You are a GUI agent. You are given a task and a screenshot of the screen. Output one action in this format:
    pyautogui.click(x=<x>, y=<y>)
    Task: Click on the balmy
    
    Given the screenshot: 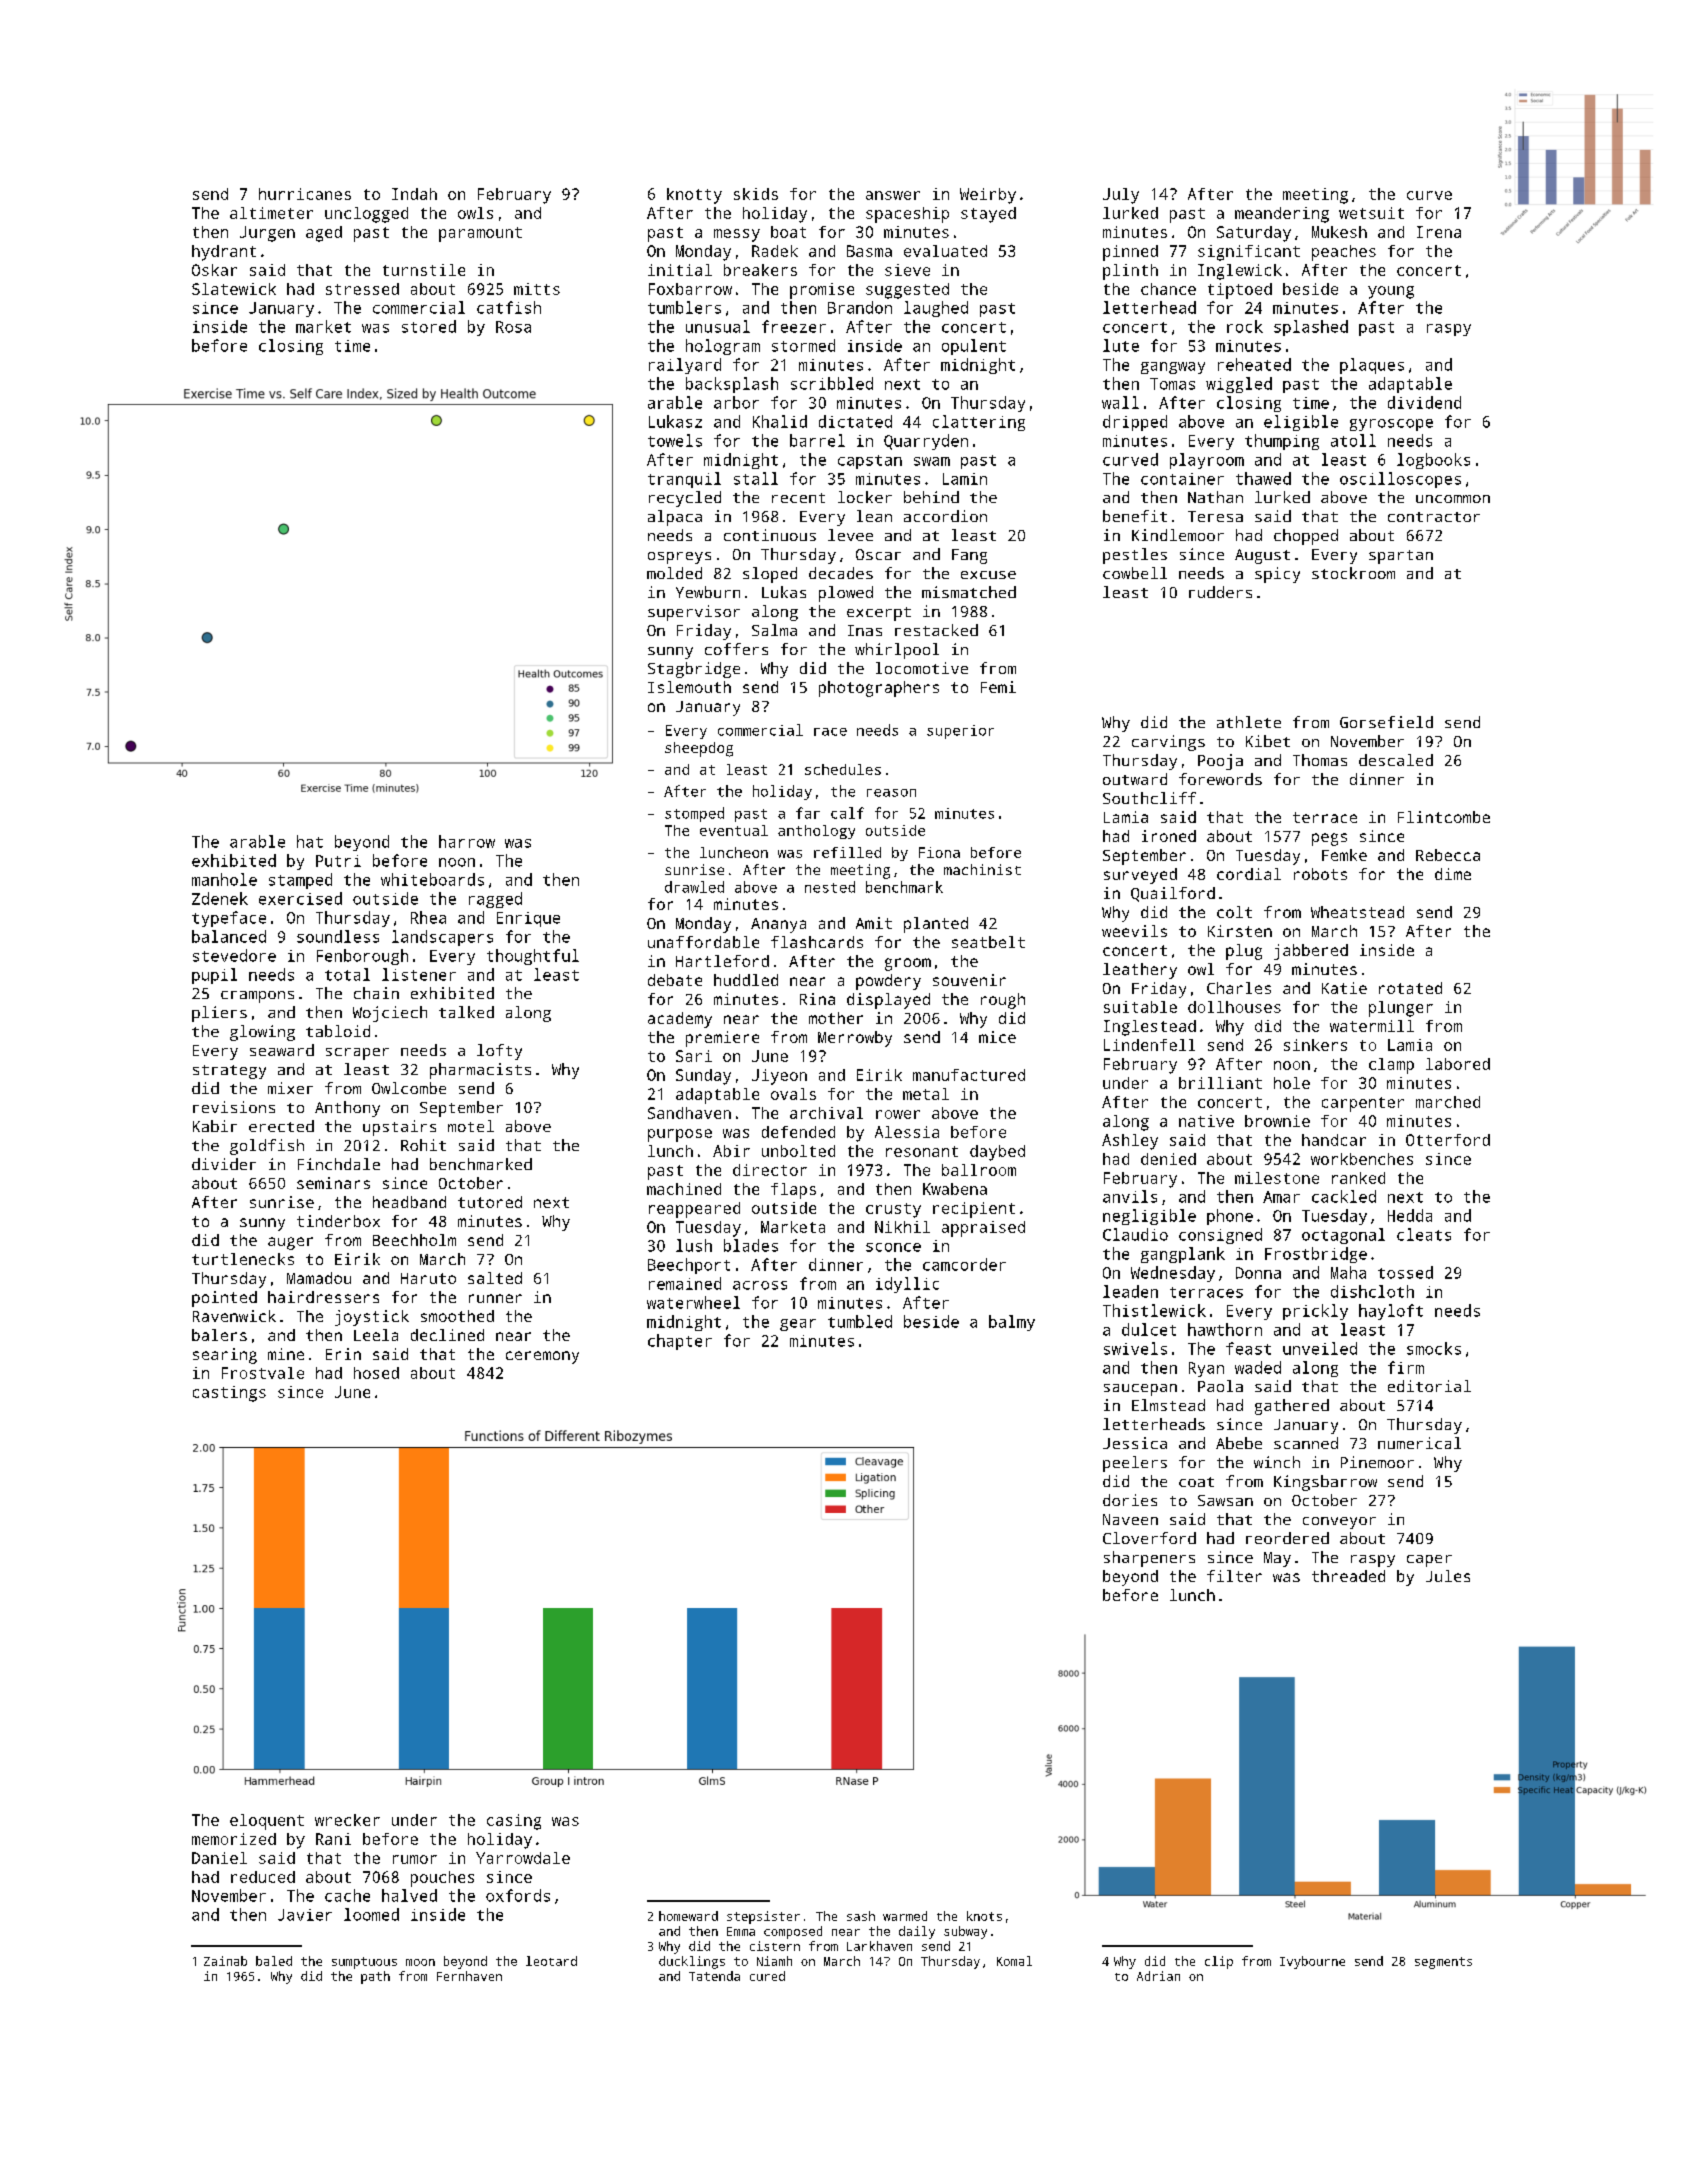 What is the action you would take?
    pyautogui.click(x=1012, y=1323)
